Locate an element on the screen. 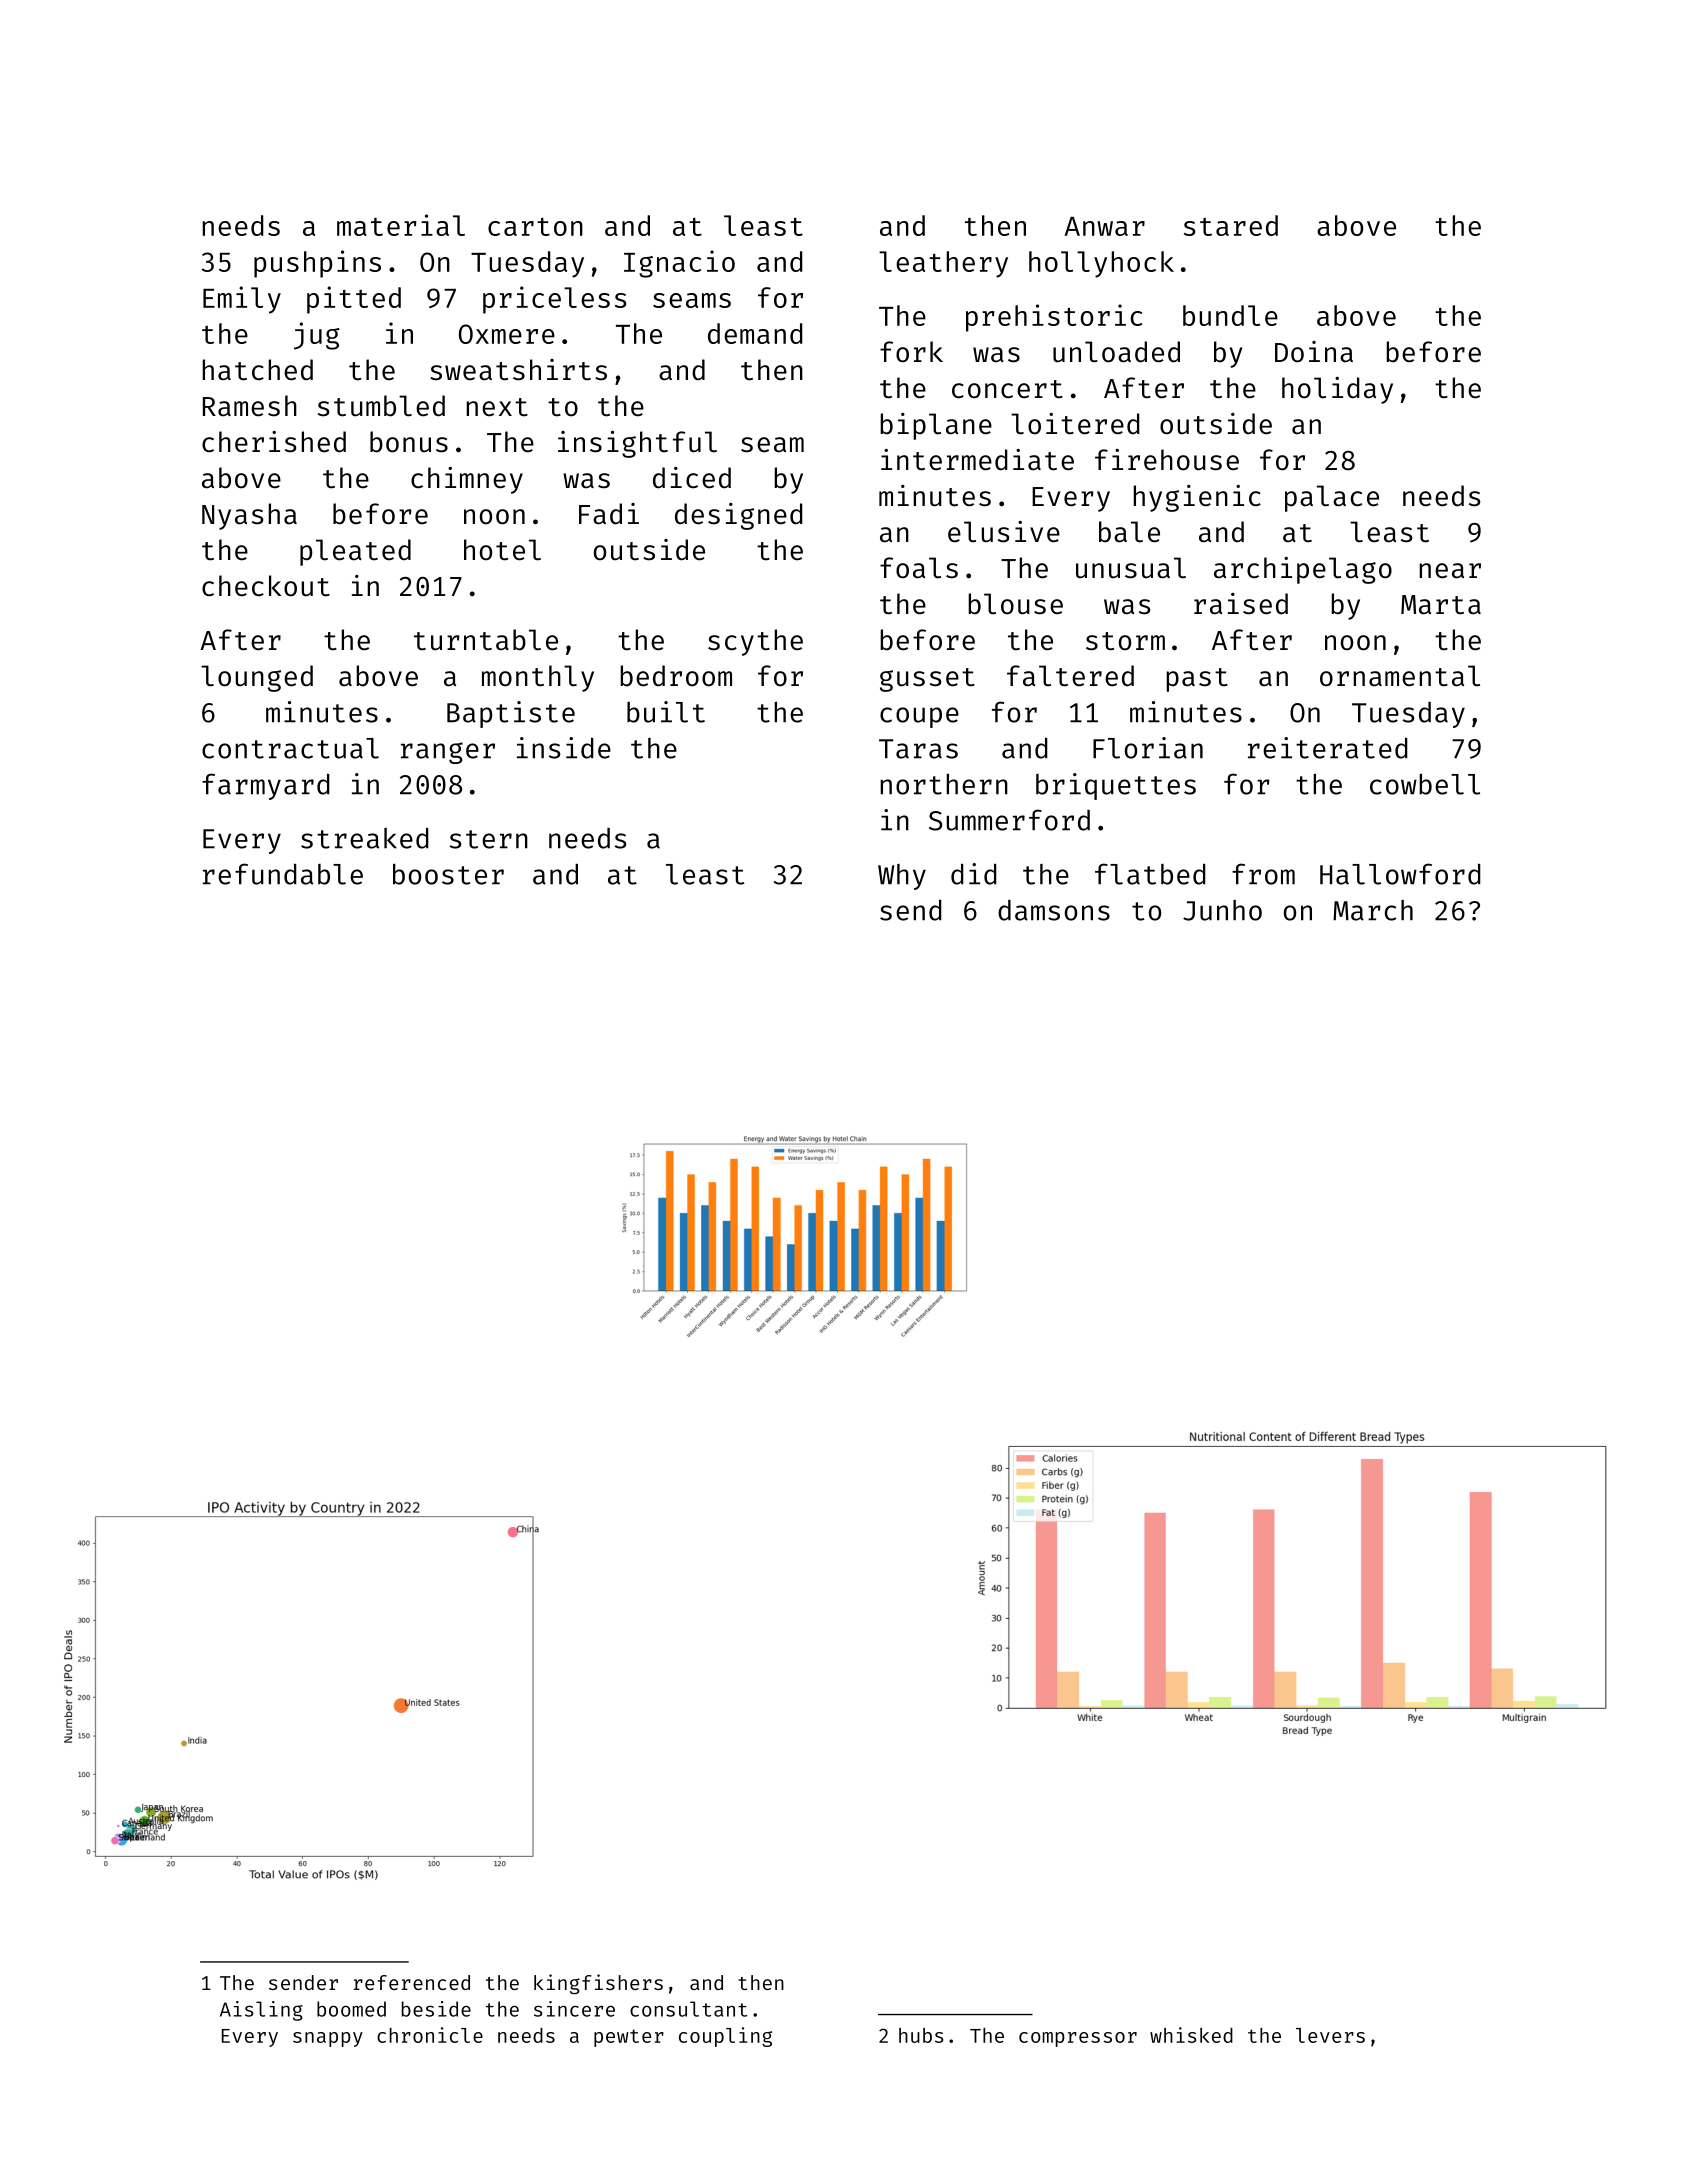 Image resolution: width=1683 pixels, height=2178 pixels. chronicle is located at coordinates (430, 2035).
